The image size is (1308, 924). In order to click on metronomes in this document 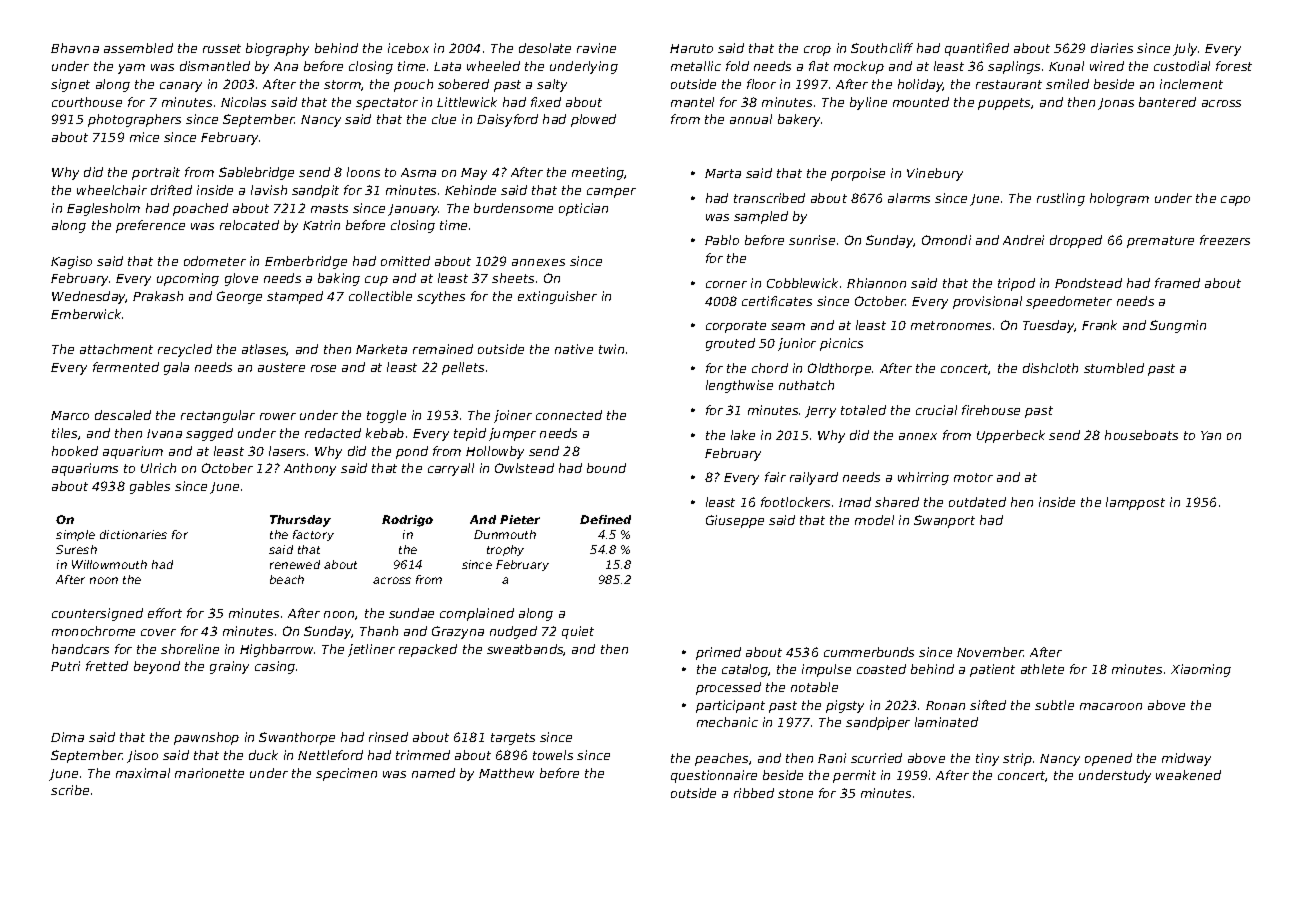, I will do `click(951, 325)`.
